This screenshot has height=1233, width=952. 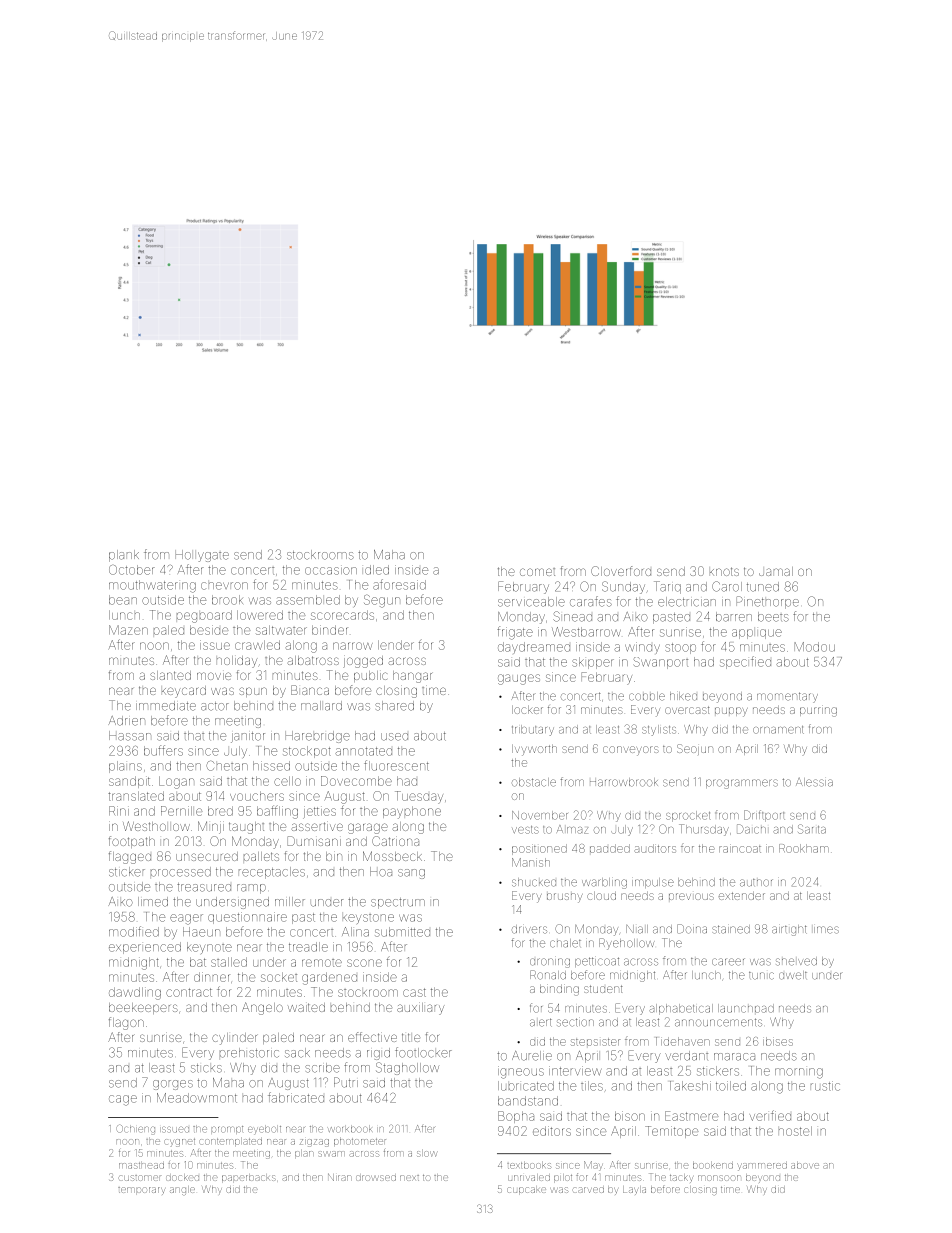 What do you see at coordinates (224, 586) in the screenshot?
I see `chevron` at bounding box center [224, 586].
